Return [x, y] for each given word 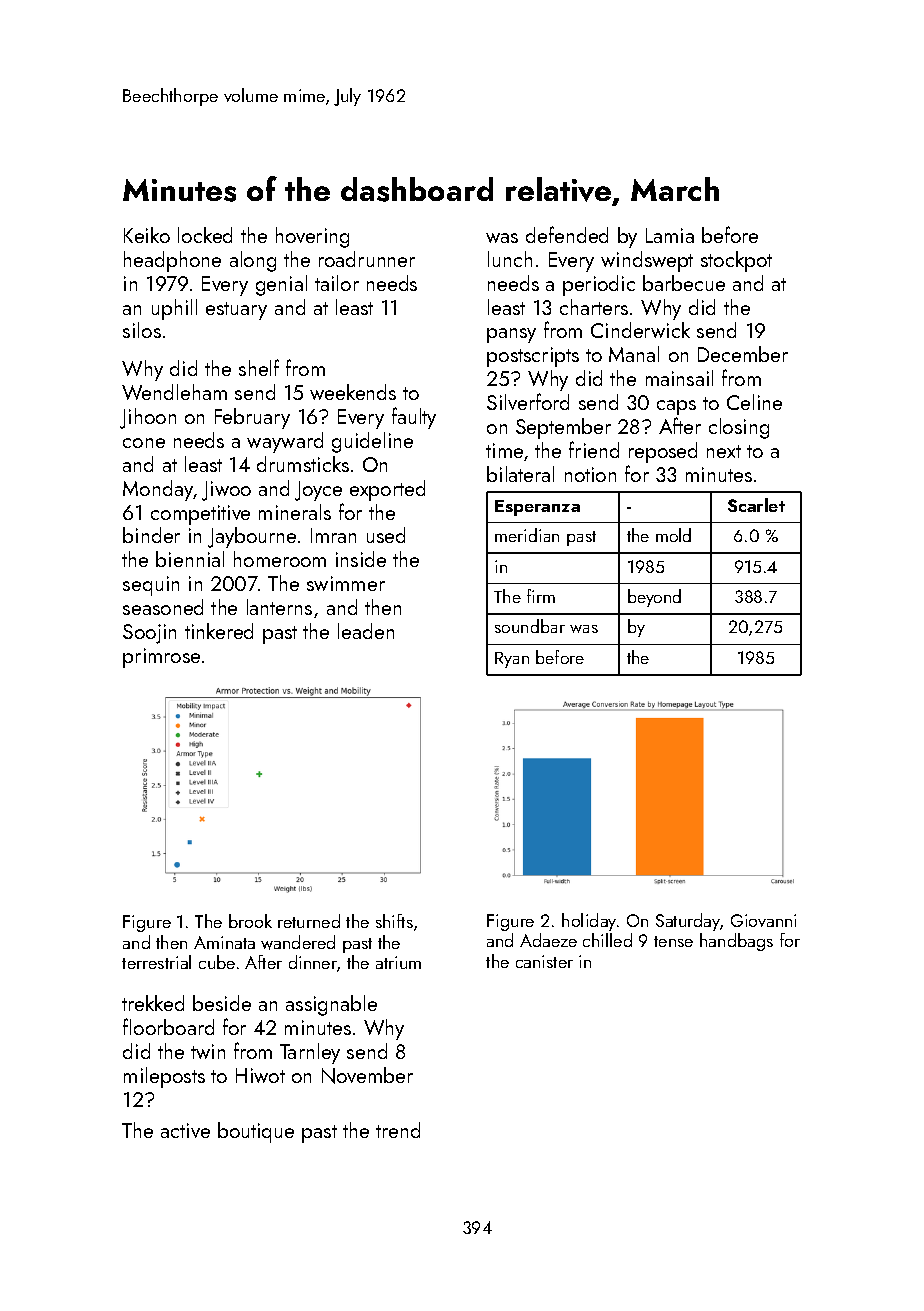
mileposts [164, 1077]
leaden [366, 631]
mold [673, 535]
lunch [510, 259]
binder [151, 535]
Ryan [512, 660]
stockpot [736, 261]
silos [142, 330]
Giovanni [763, 920]
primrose [161, 658]
